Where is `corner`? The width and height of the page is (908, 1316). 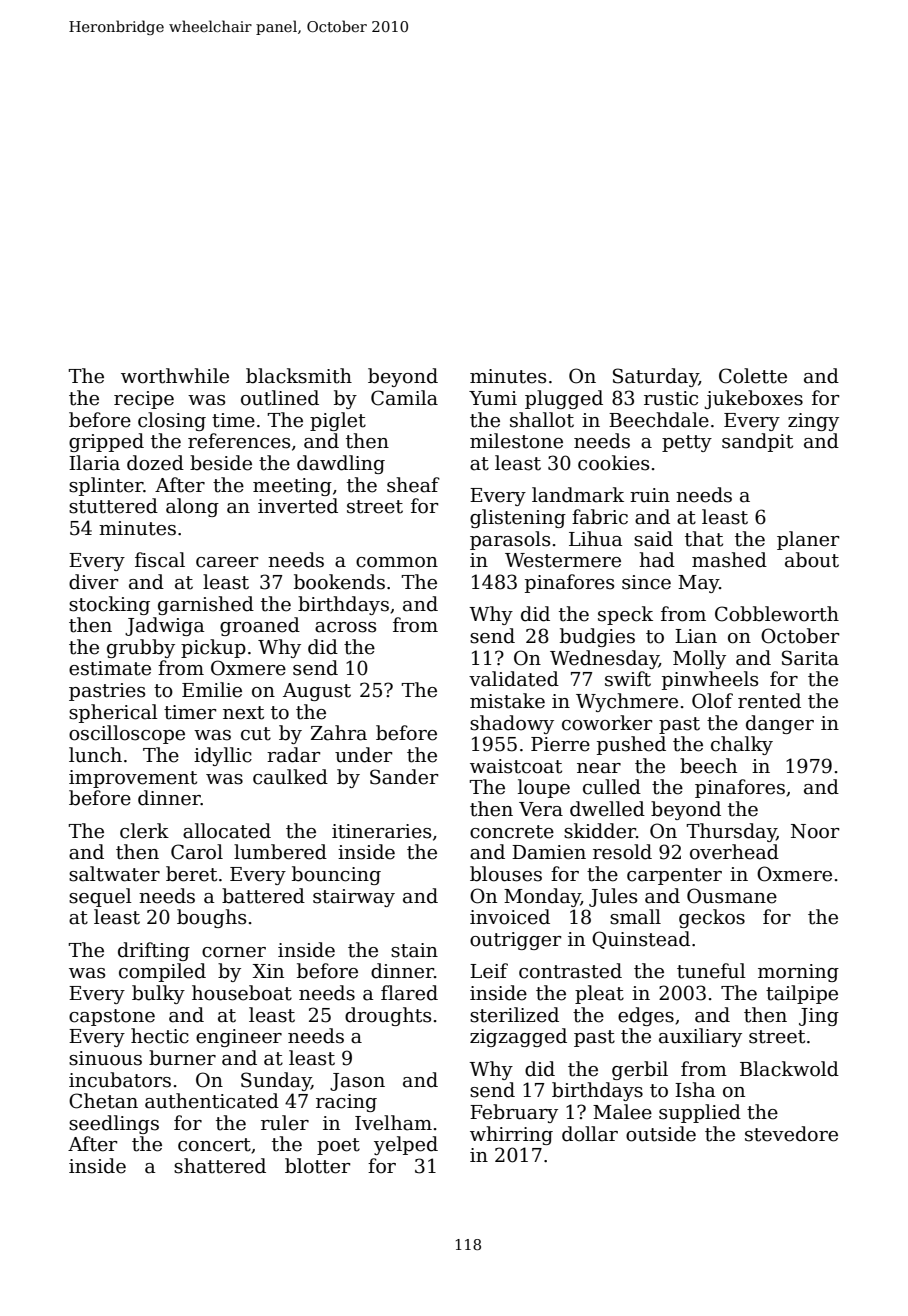
corner is located at coordinates (234, 952).
